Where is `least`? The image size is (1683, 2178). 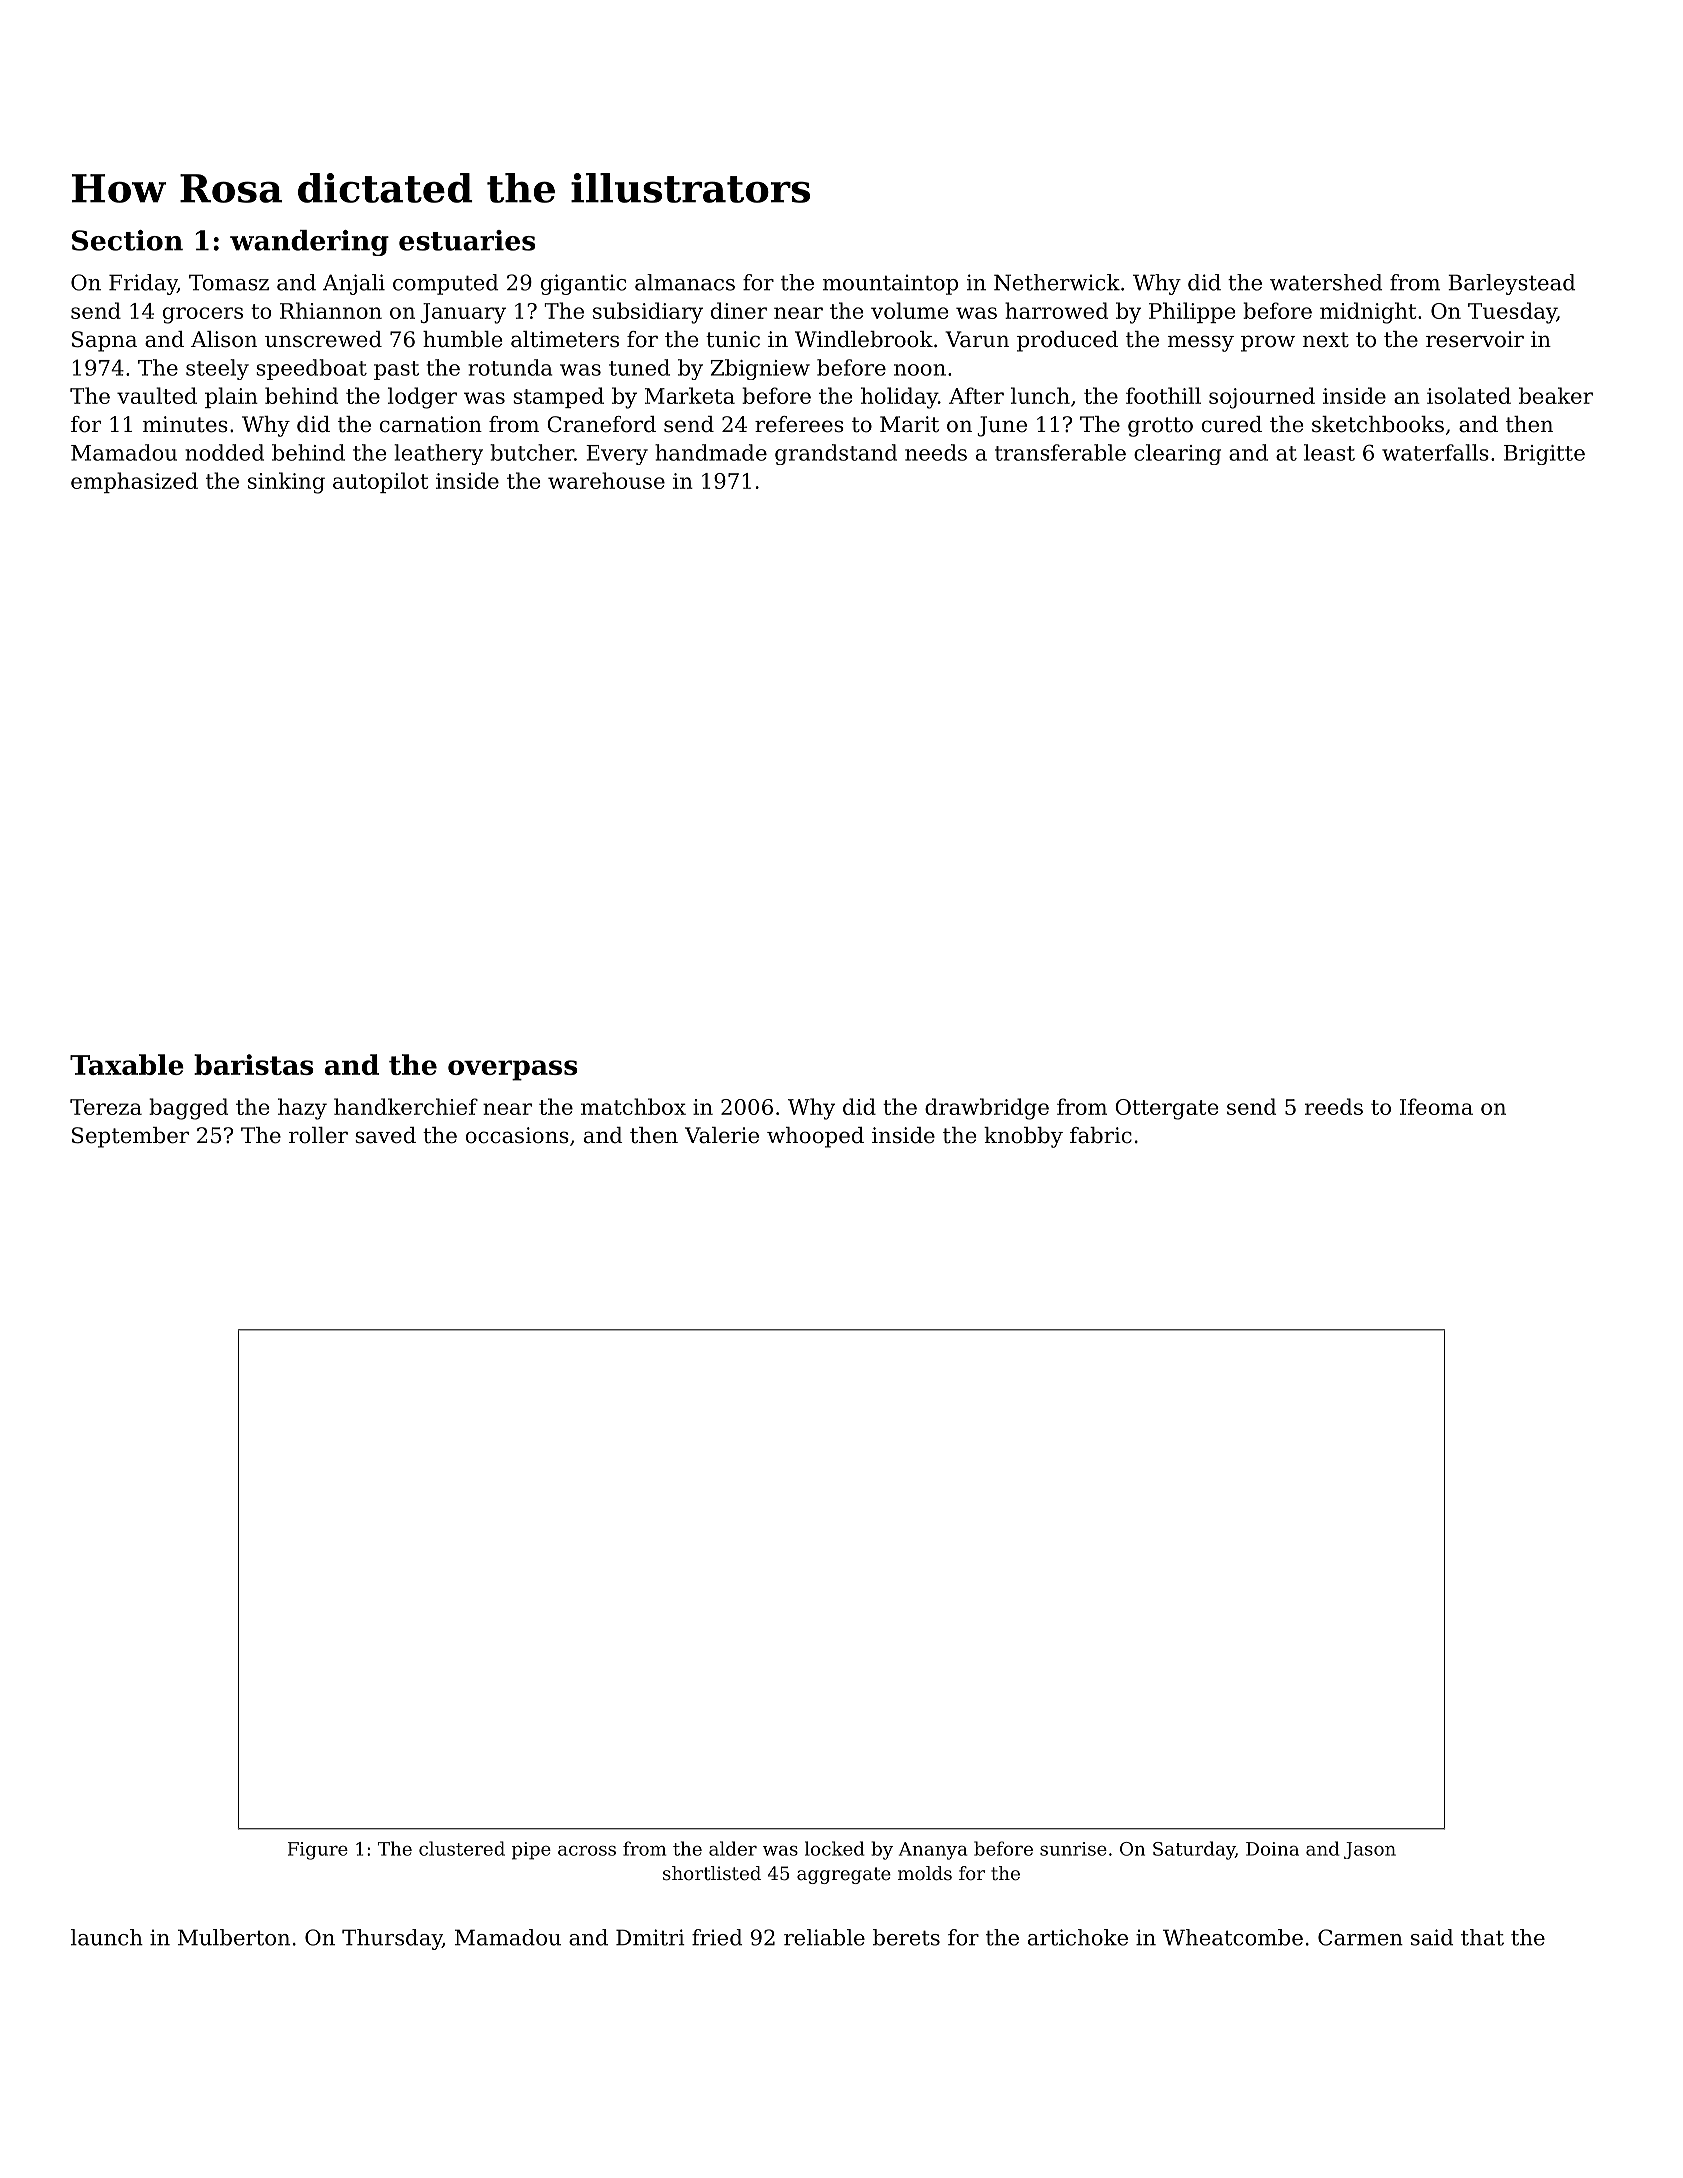 least is located at coordinates (1329, 452).
